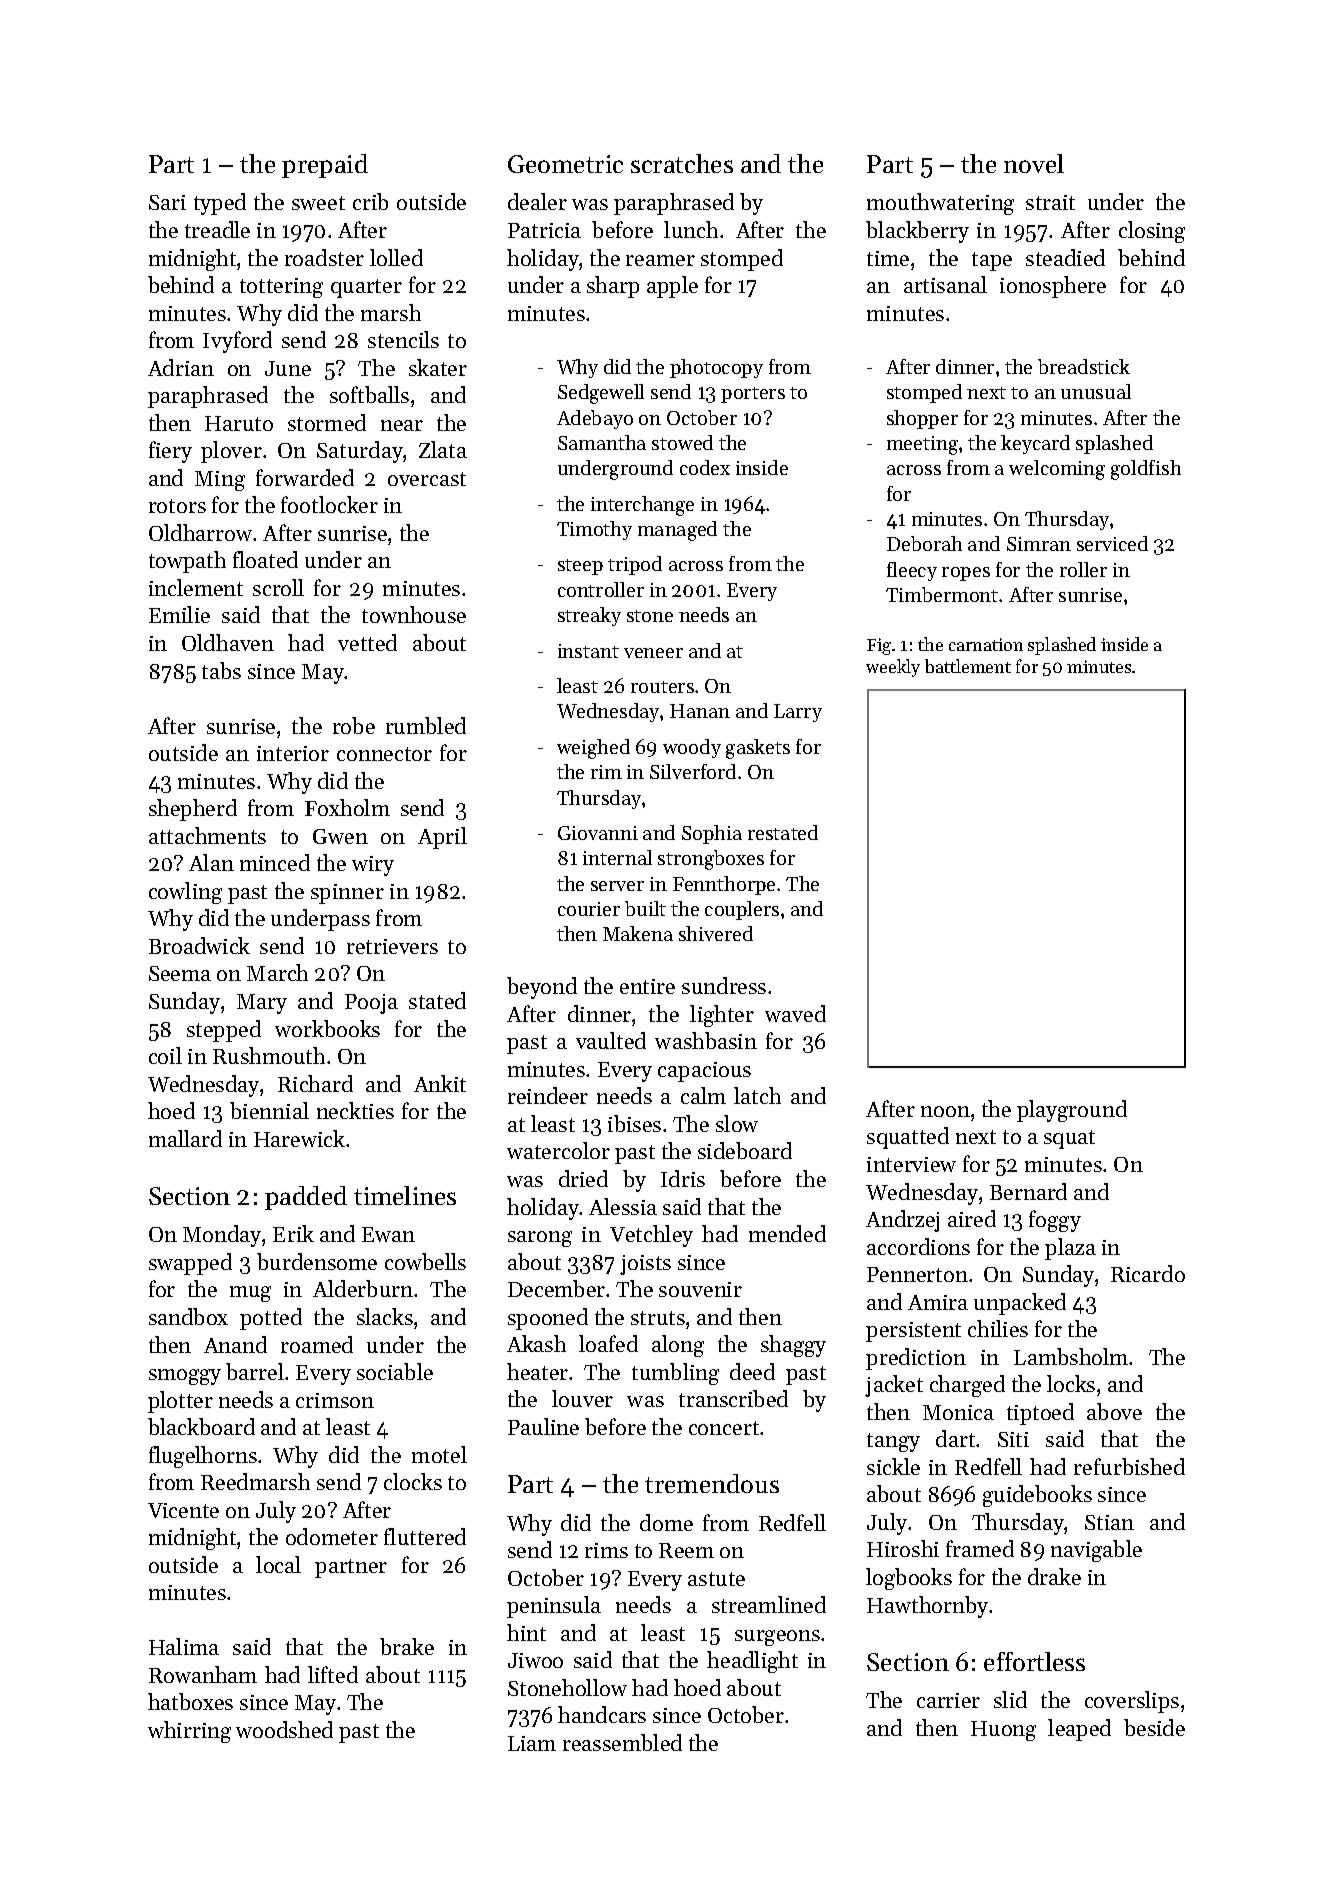 This screenshot has height=1887, width=1334. I want to click on mallard, so click(185, 1138).
